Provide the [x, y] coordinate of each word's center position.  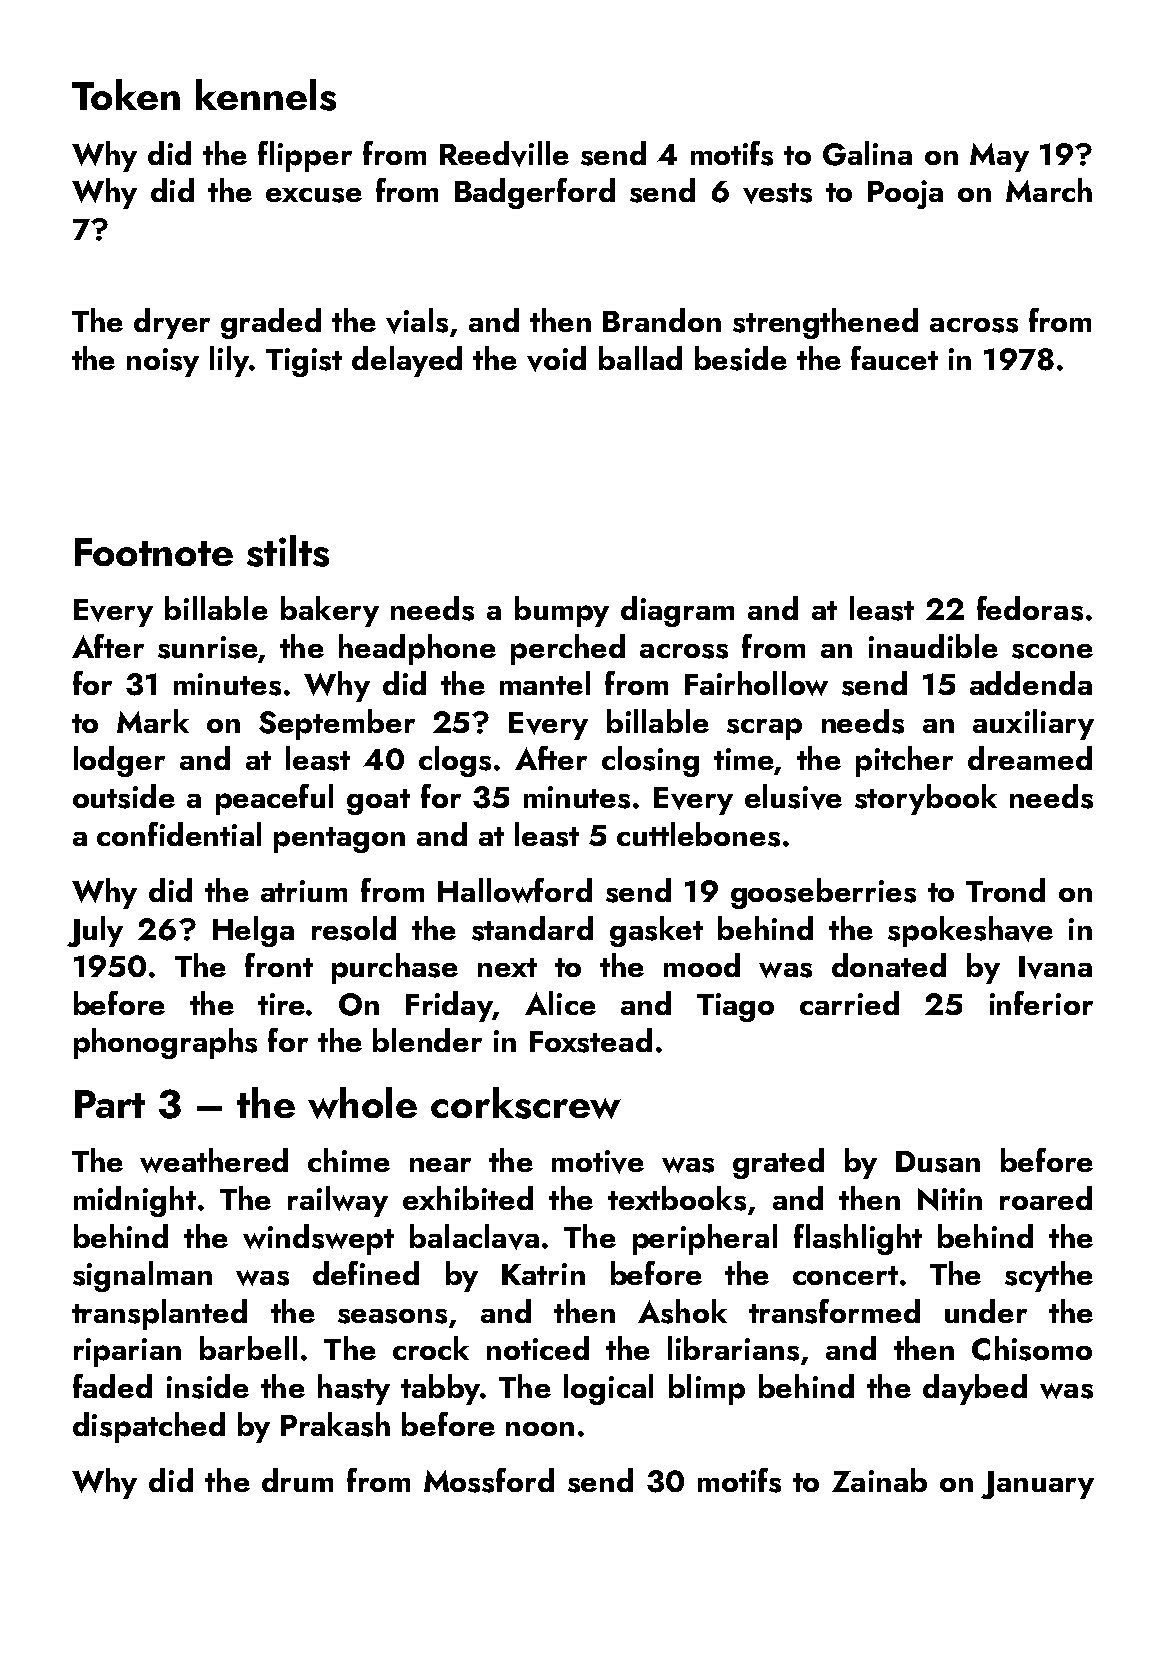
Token [126, 94]
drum [297, 1480]
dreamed [1030, 758]
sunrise [208, 647]
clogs [455, 761]
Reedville [504, 154]
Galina [867, 153]
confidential [179, 834]
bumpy [562, 611]
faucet [894, 358]
